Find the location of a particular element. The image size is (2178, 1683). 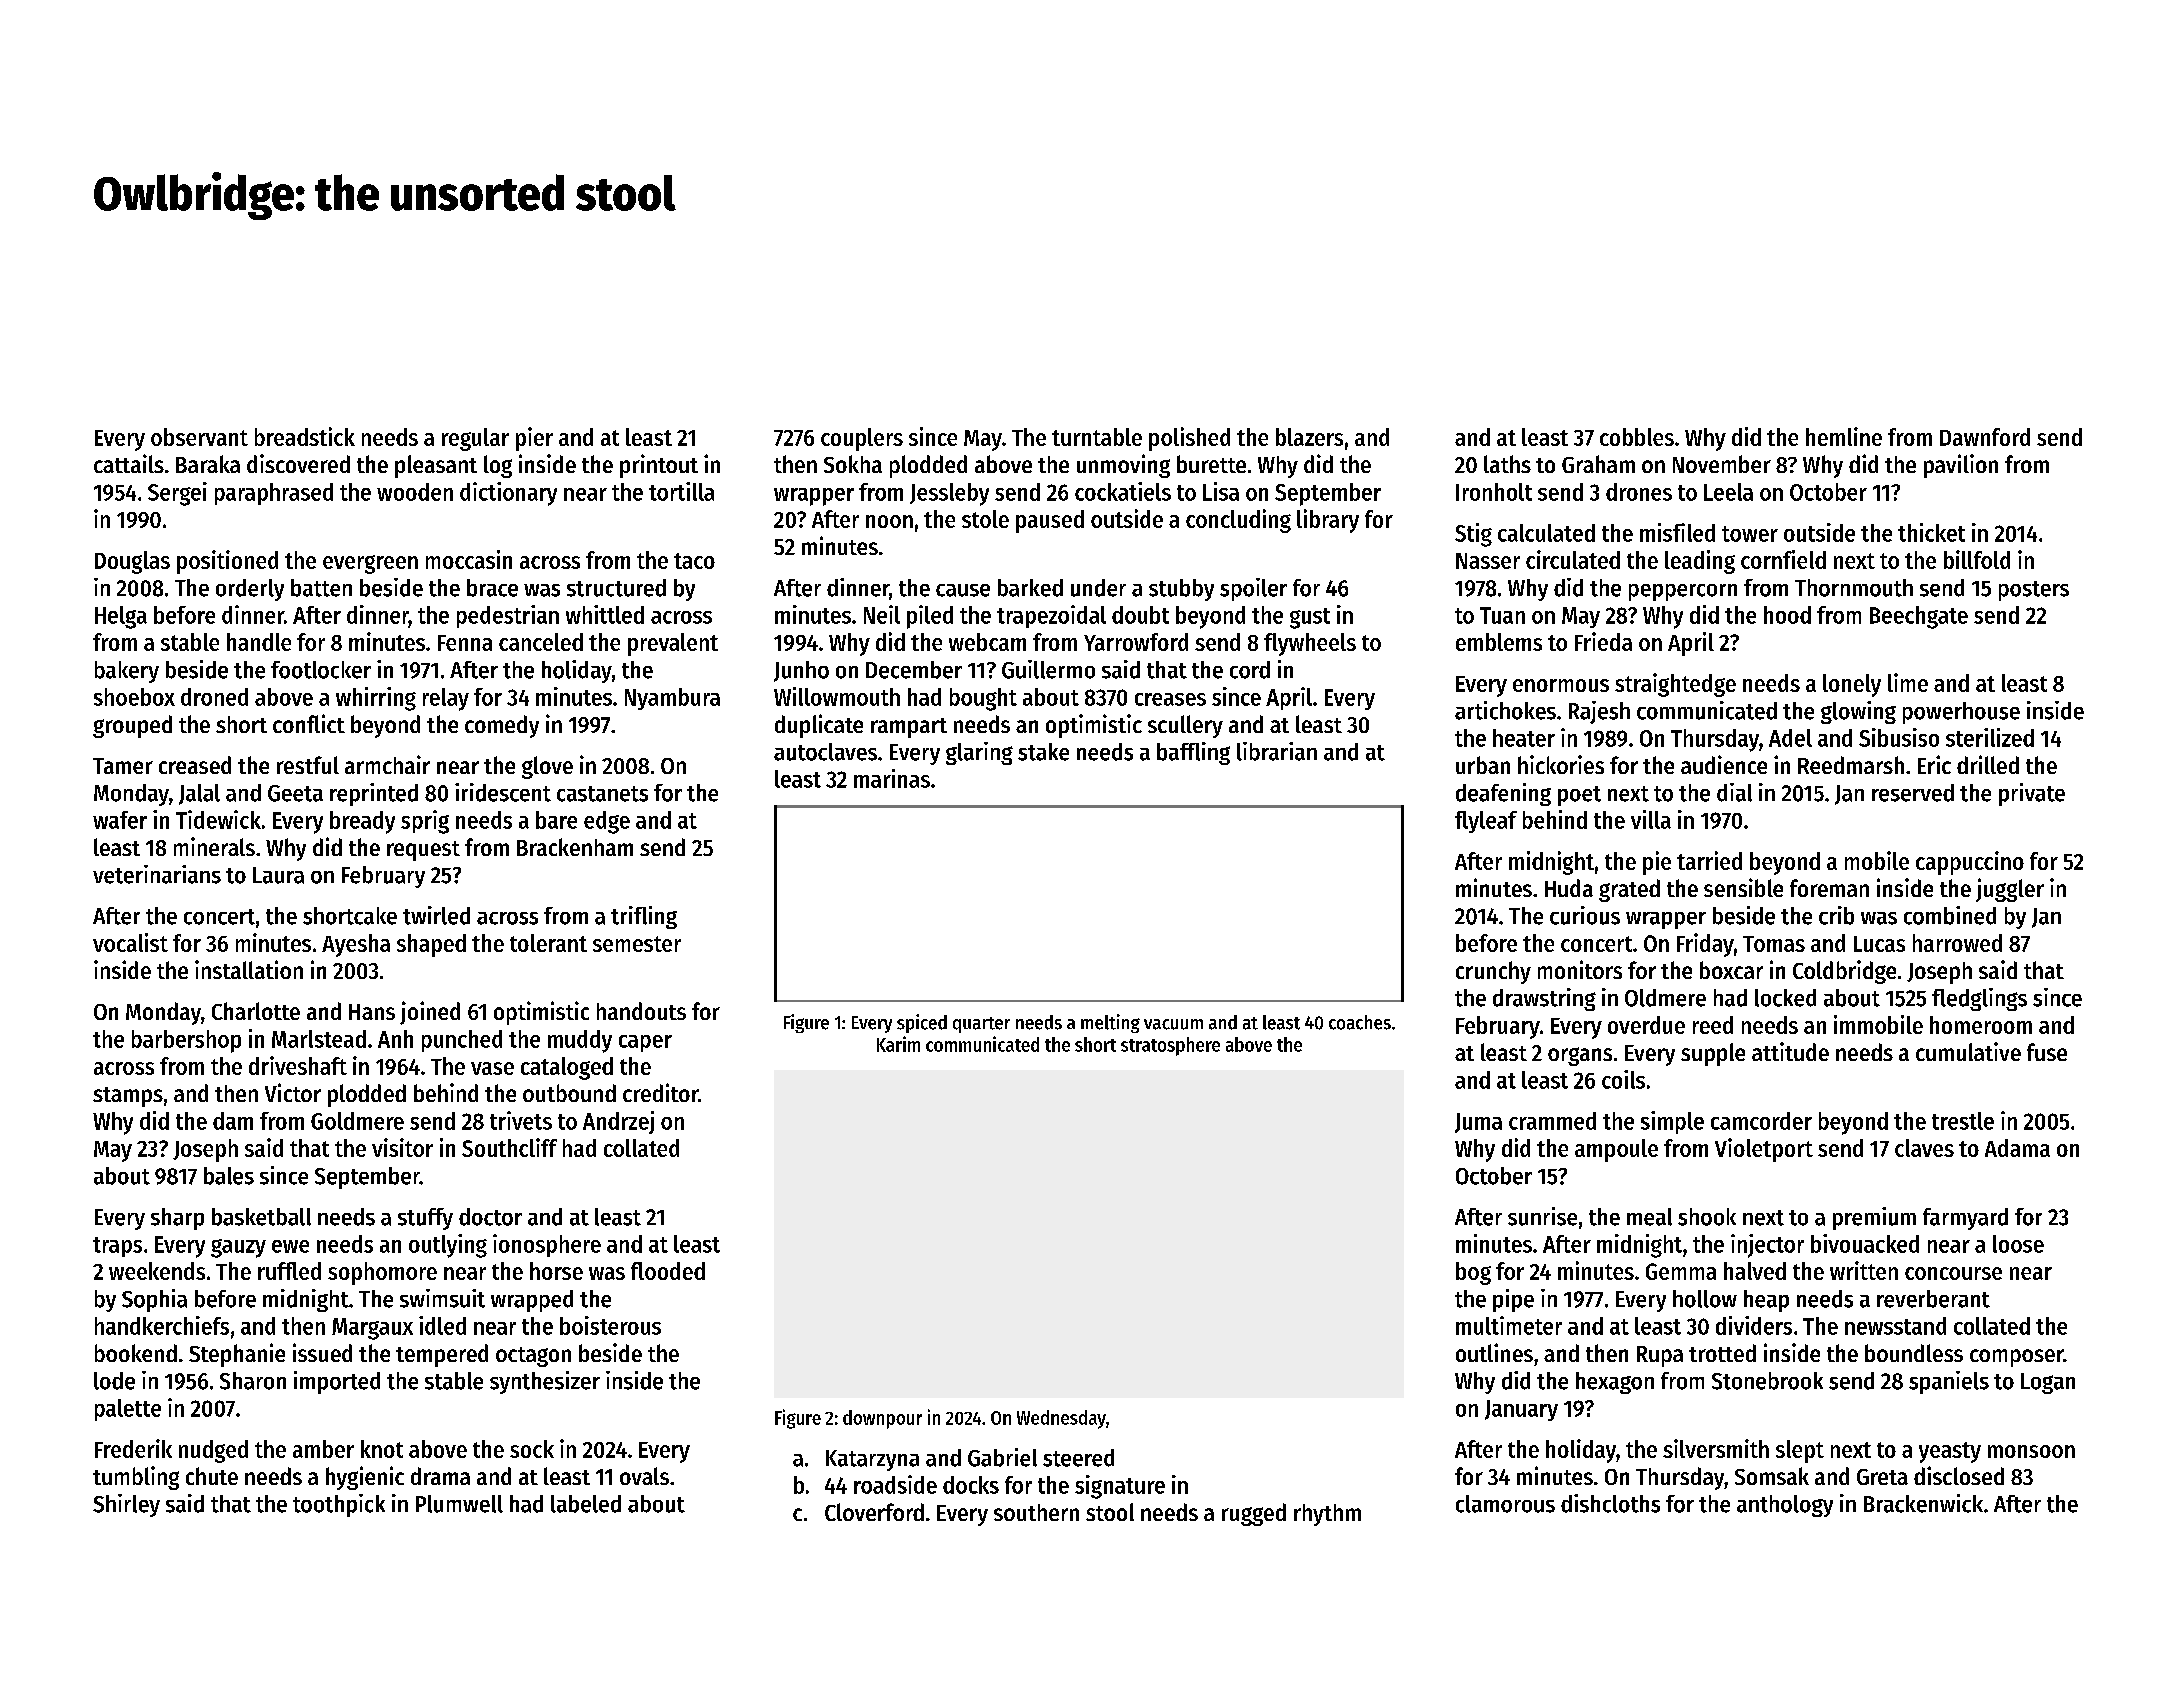

Sharon is located at coordinates (253, 1381).
